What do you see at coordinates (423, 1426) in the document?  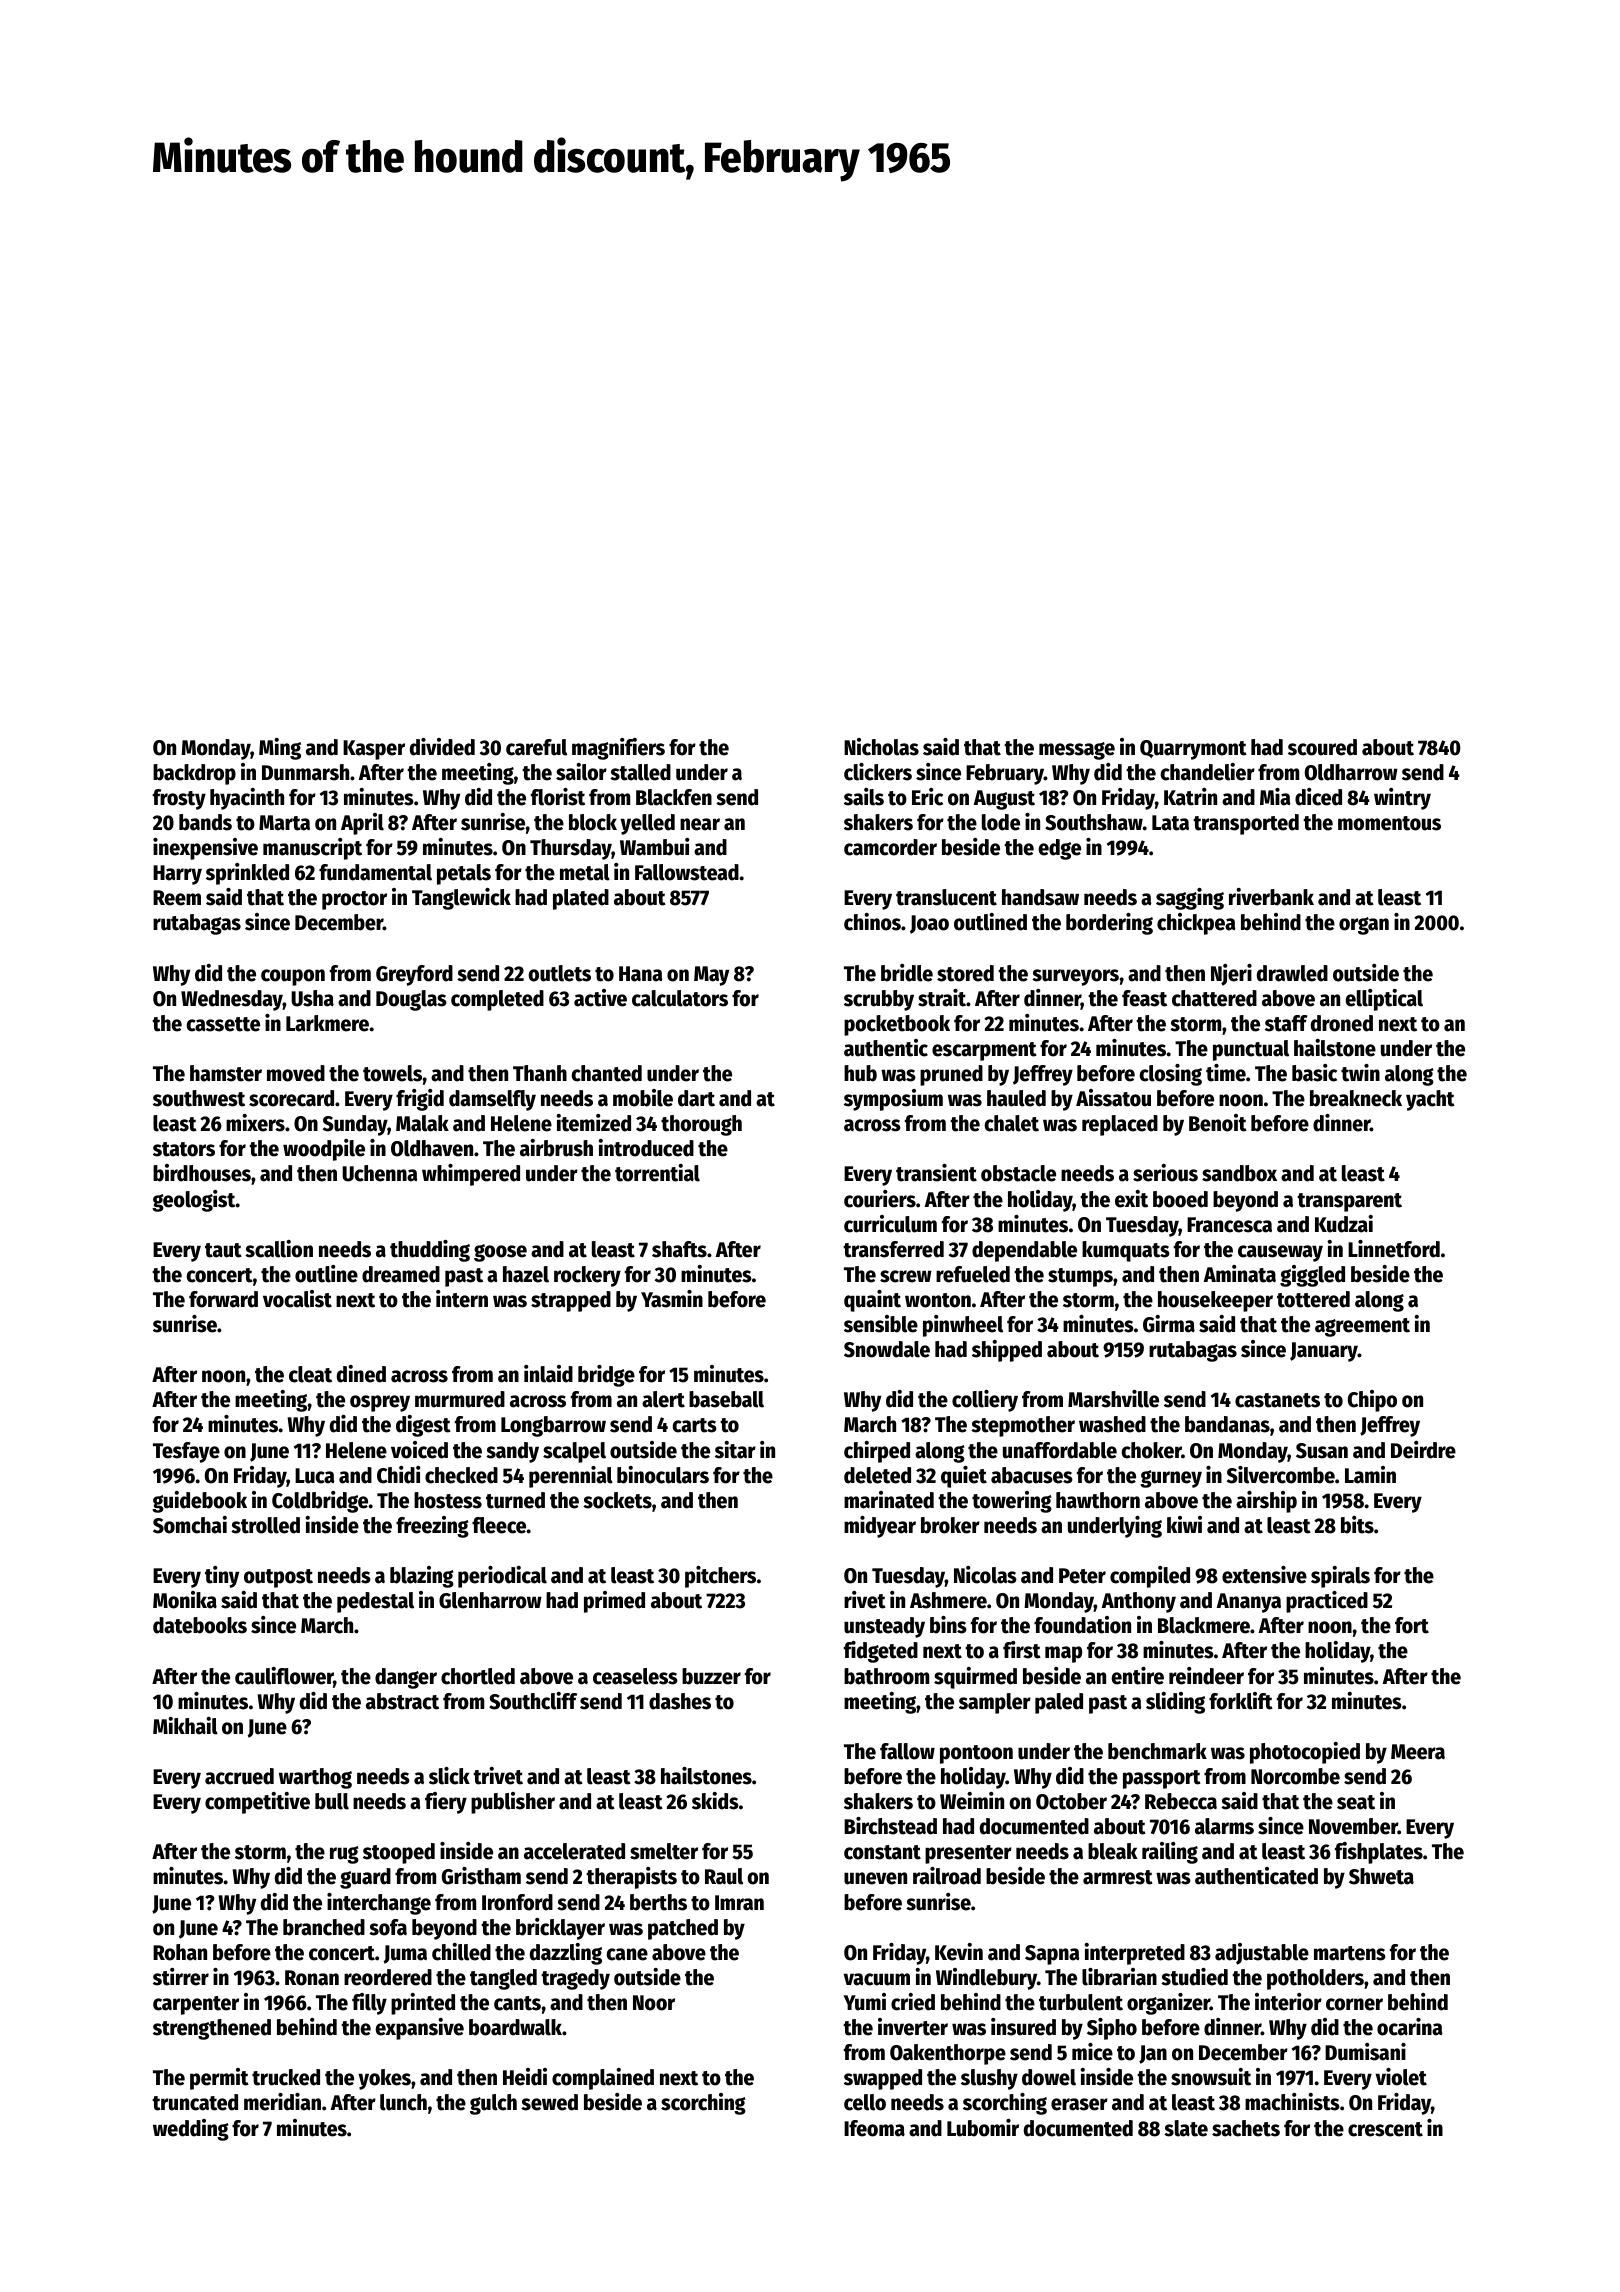 I see `digest` at bounding box center [423, 1426].
